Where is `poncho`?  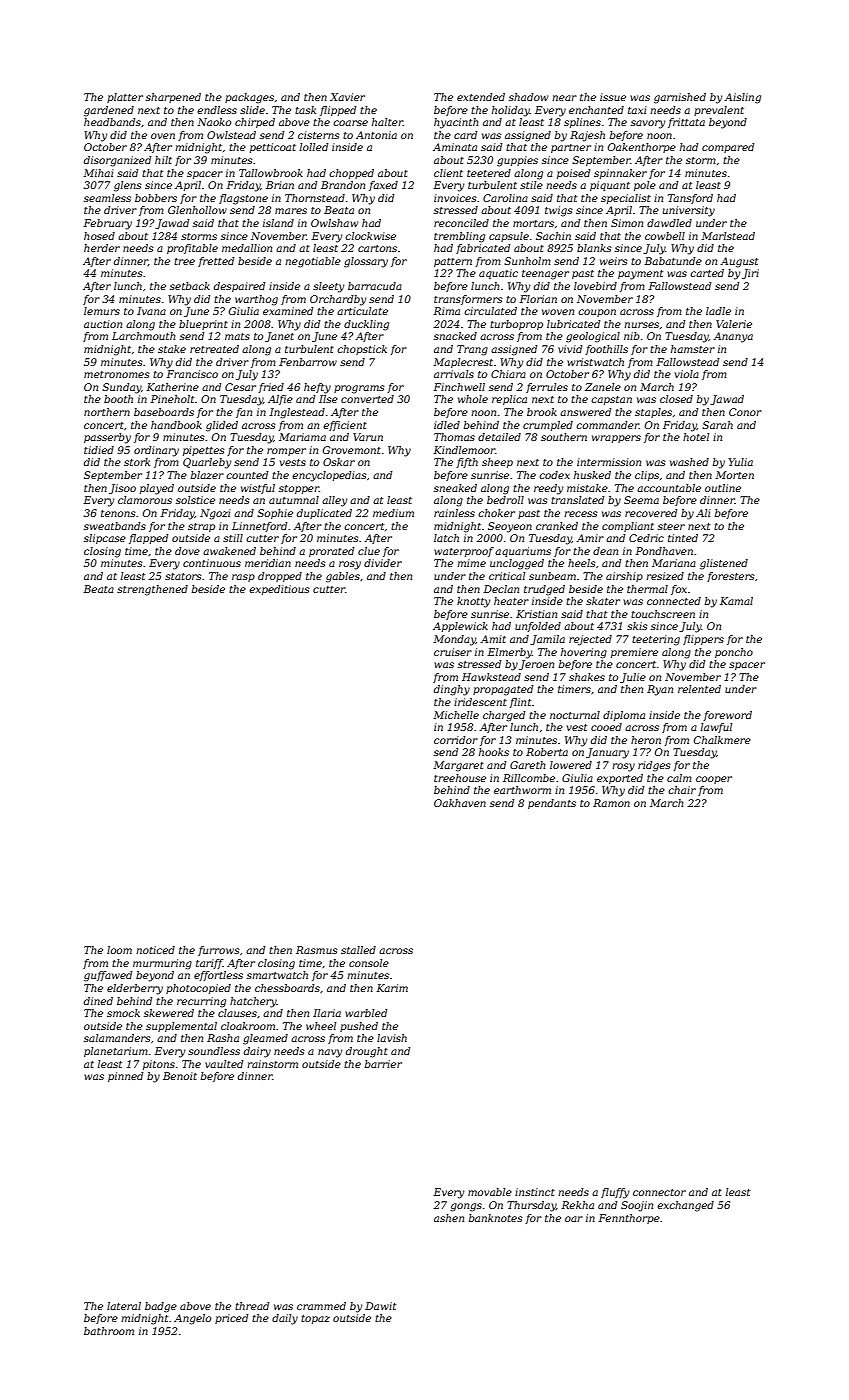 poncho is located at coordinates (734, 653).
